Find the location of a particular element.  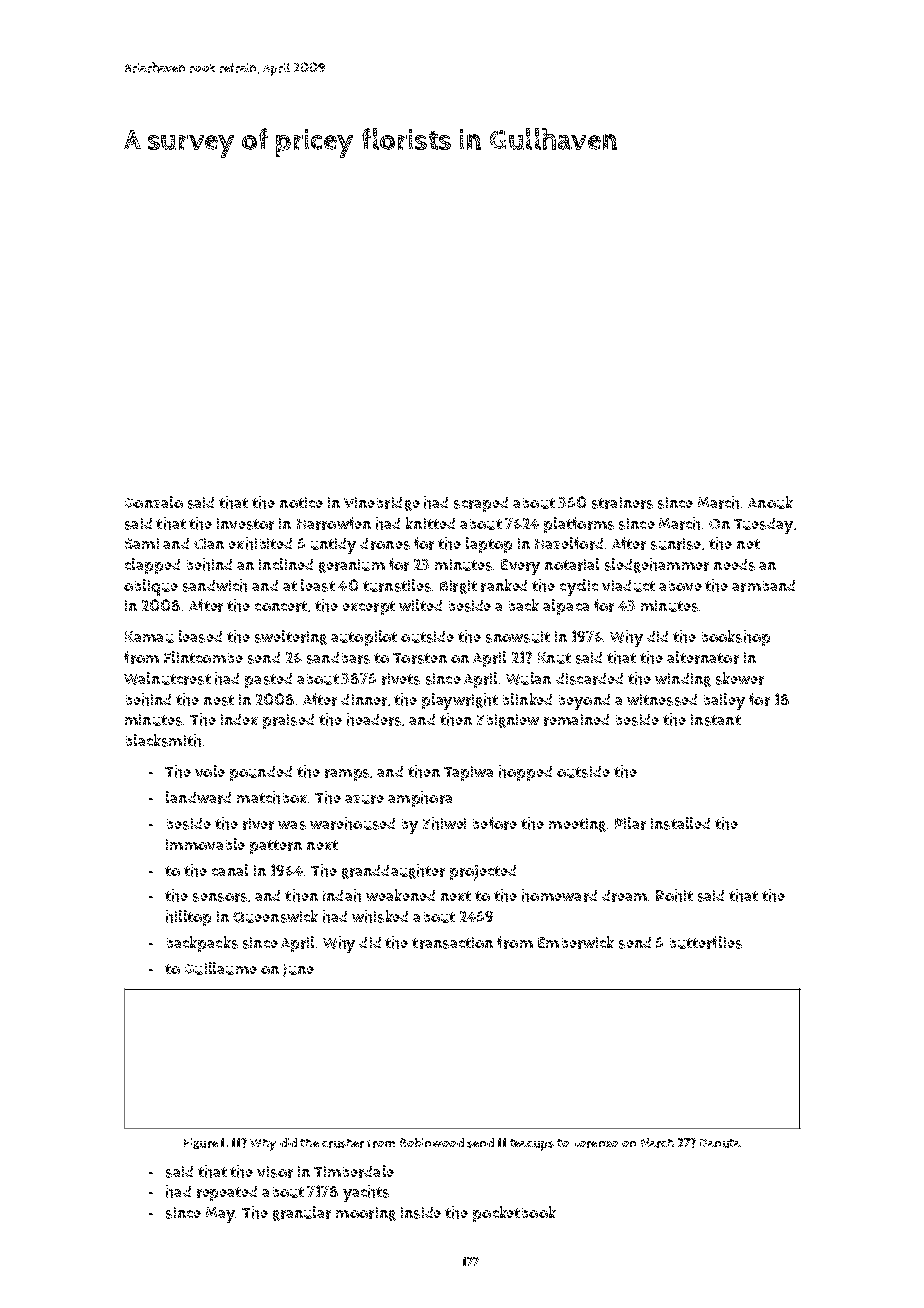

Gonzalo is located at coordinates (154, 502).
